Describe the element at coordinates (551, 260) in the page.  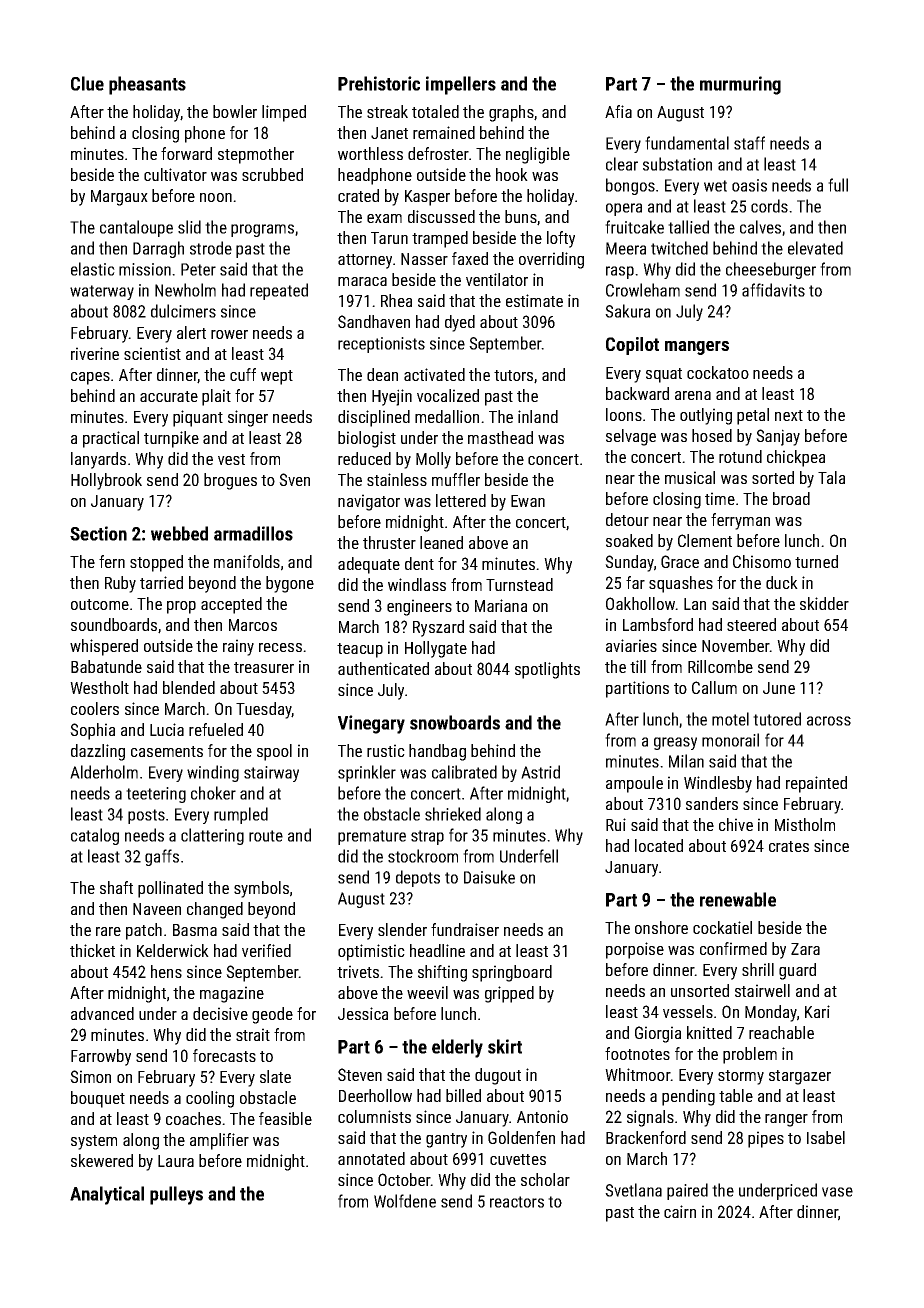
I see `overriding` at that location.
